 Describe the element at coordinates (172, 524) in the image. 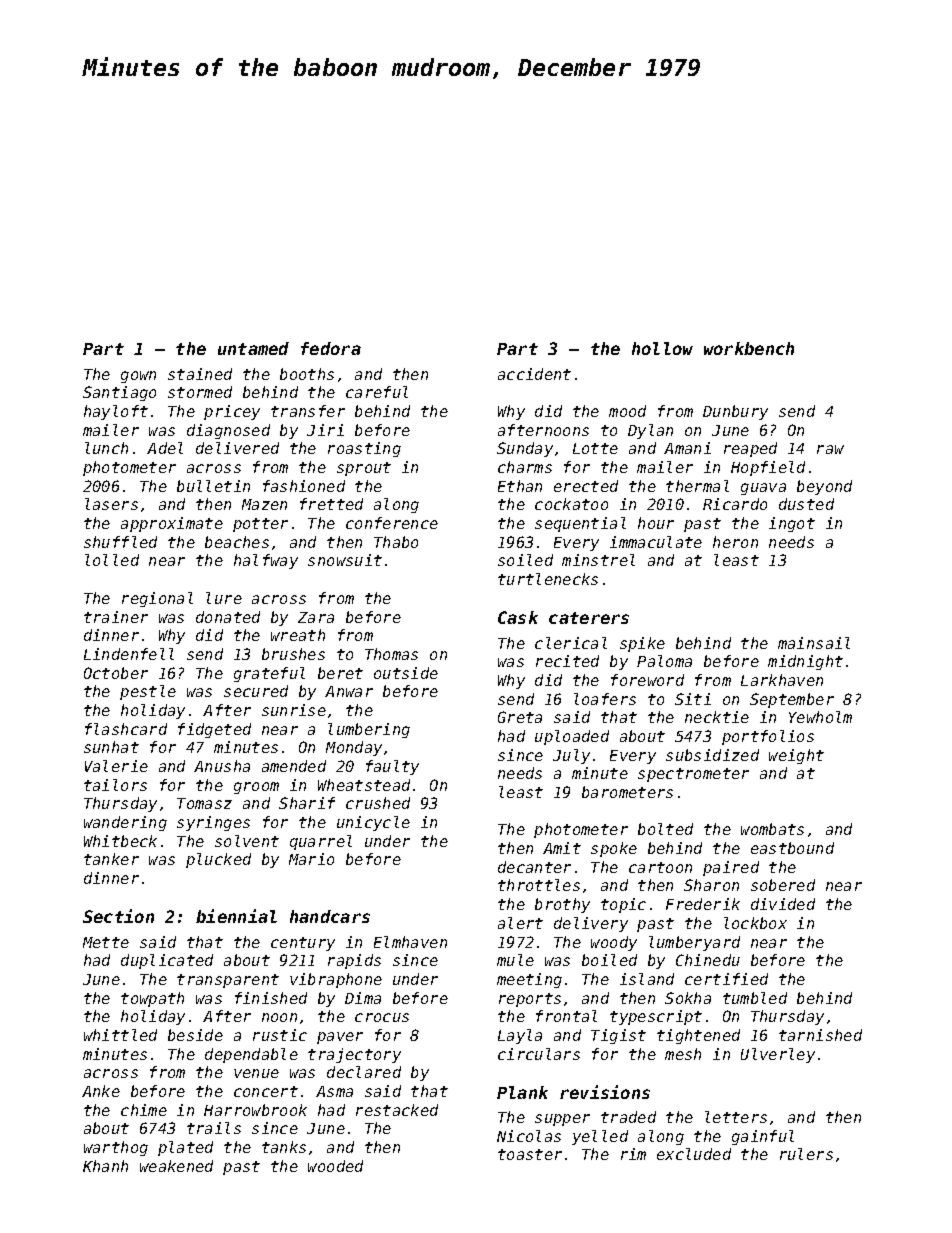

I see `approximate` at that location.
